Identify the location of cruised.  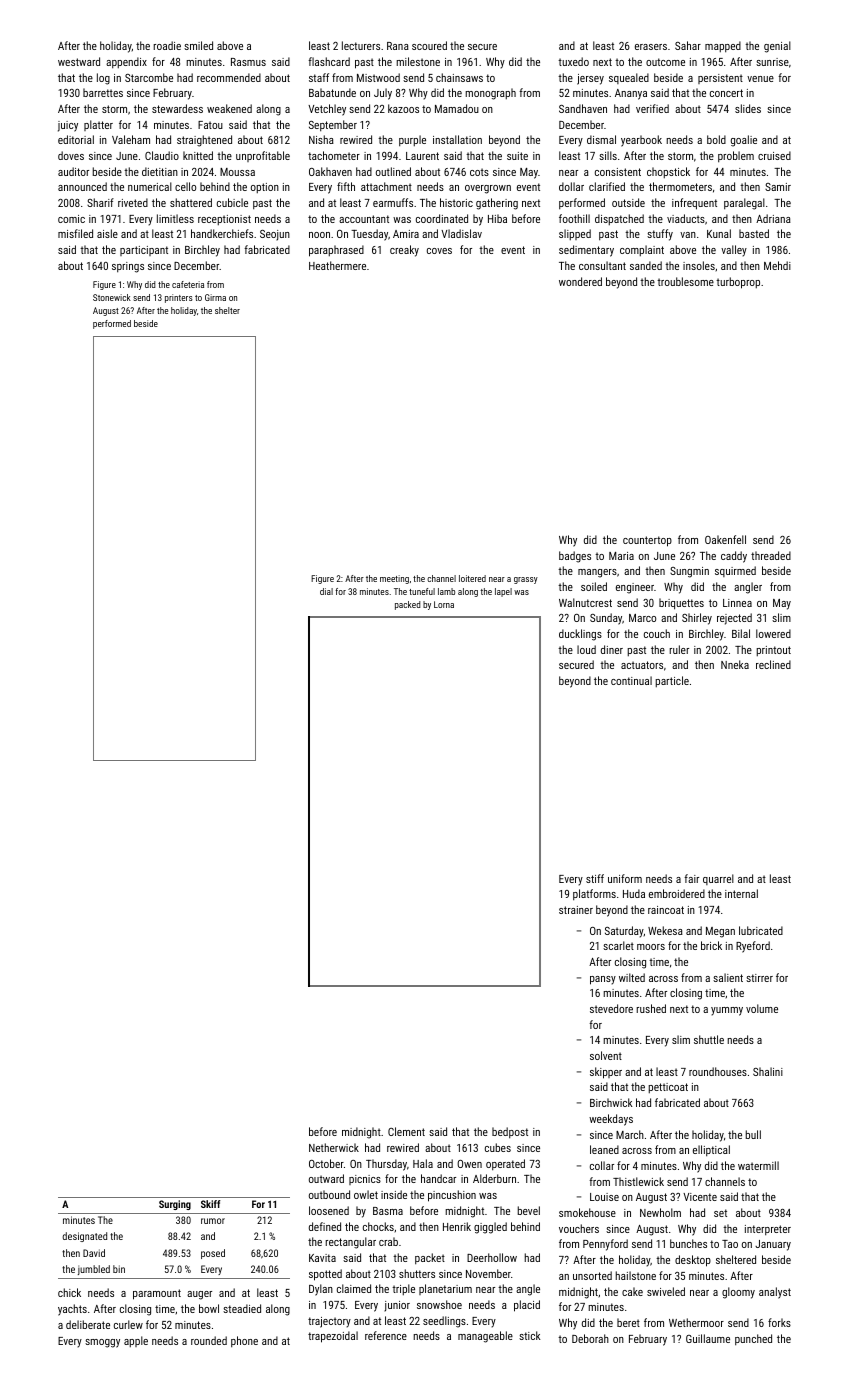
(774, 155).
